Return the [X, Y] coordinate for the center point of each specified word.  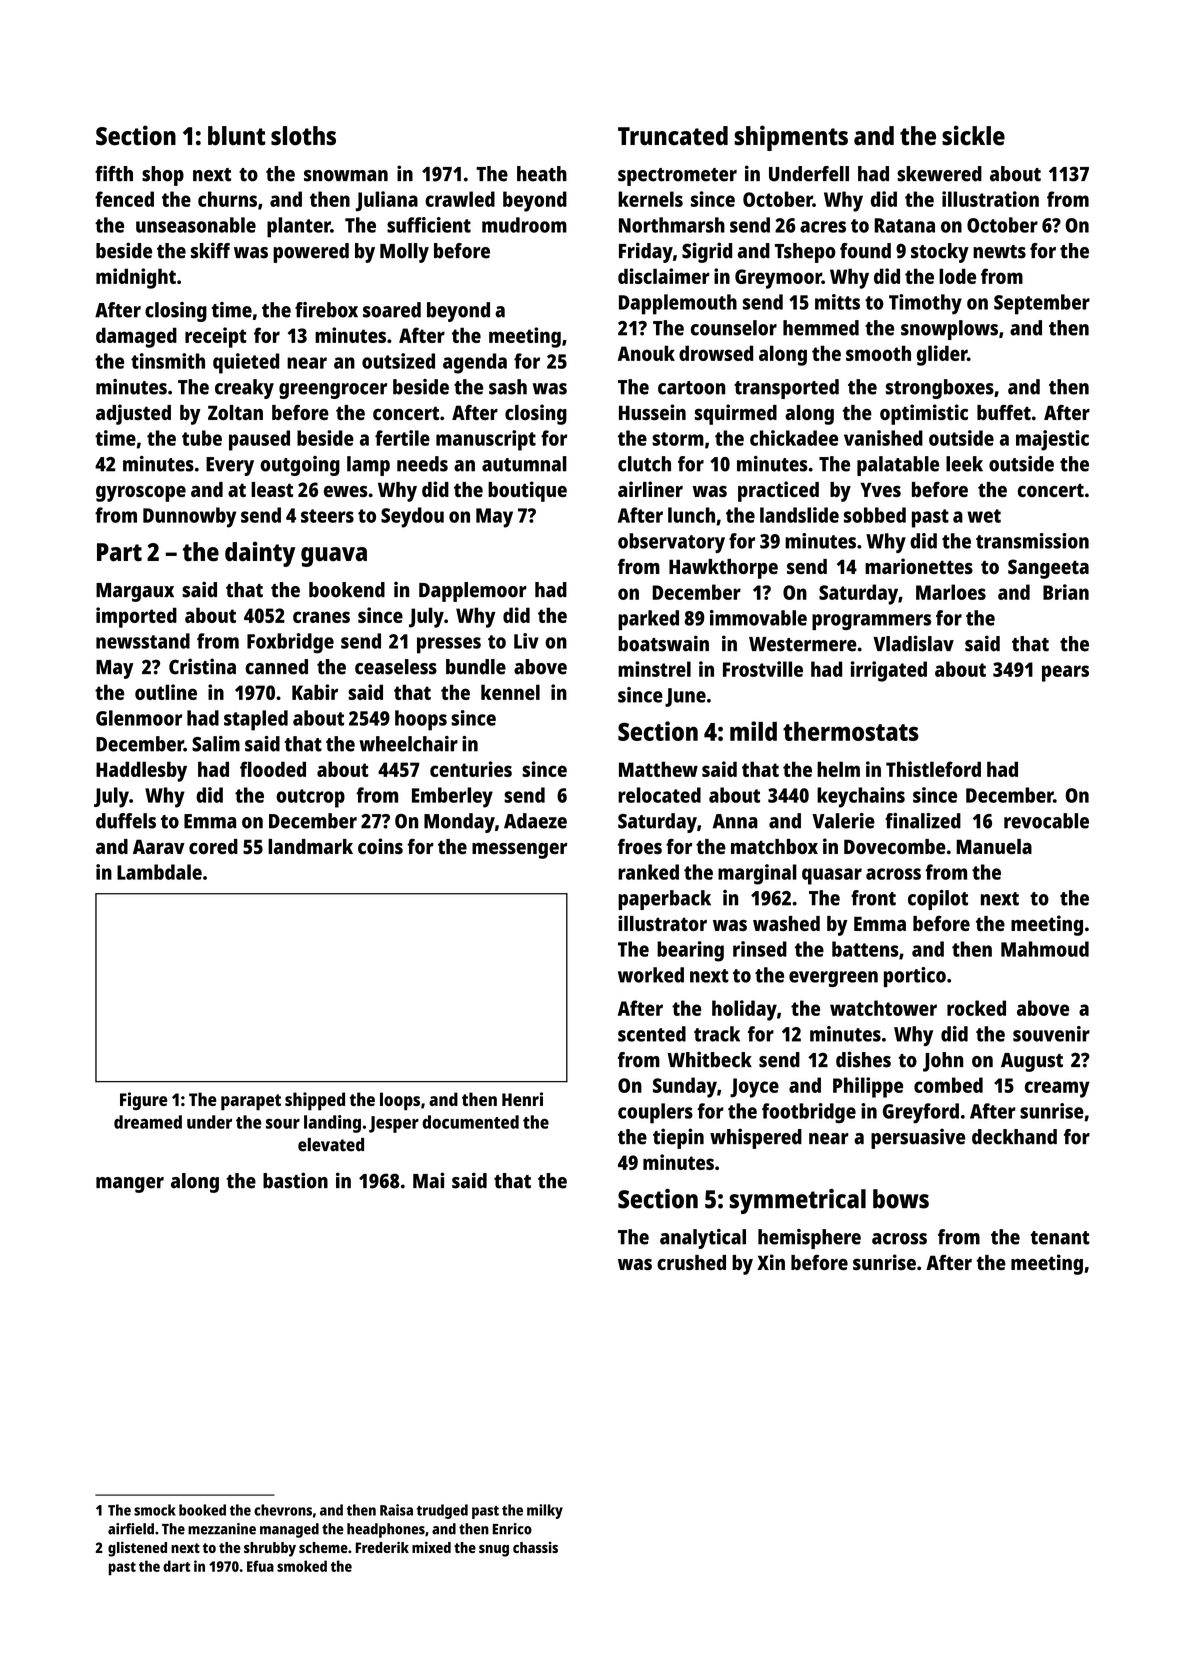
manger [130, 1185]
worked [651, 975]
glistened [137, 1549]
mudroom [524, 225]
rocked [976, 1008]
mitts [837, 302]
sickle [973, 135]
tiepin [678, 1138]
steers [327, 516]
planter [299, 227]
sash [508, 387]
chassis [535, 1547]
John [943, 1062]
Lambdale [159, 872]
